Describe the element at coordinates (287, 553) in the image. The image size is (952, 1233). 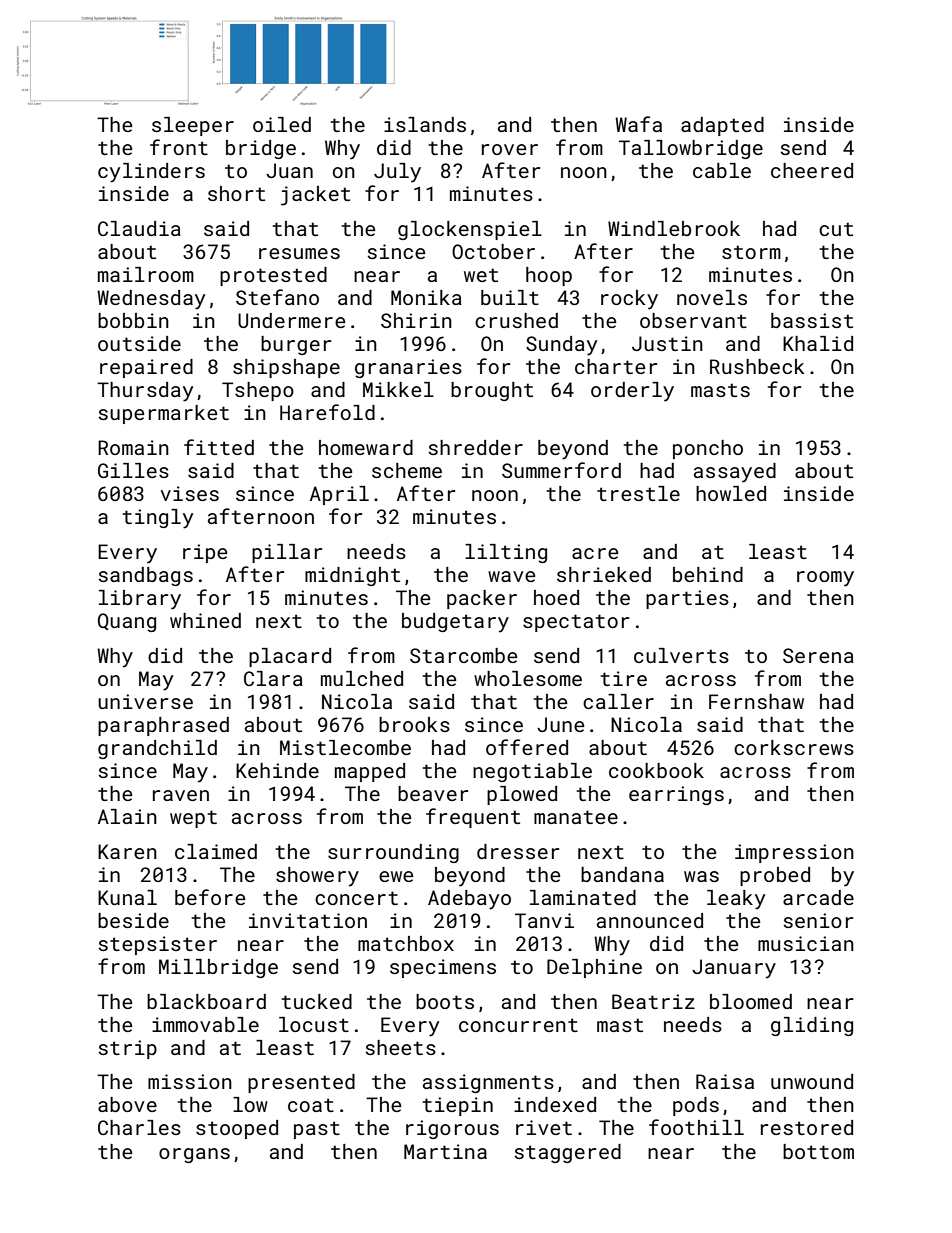
I see `pillar` at that location.
